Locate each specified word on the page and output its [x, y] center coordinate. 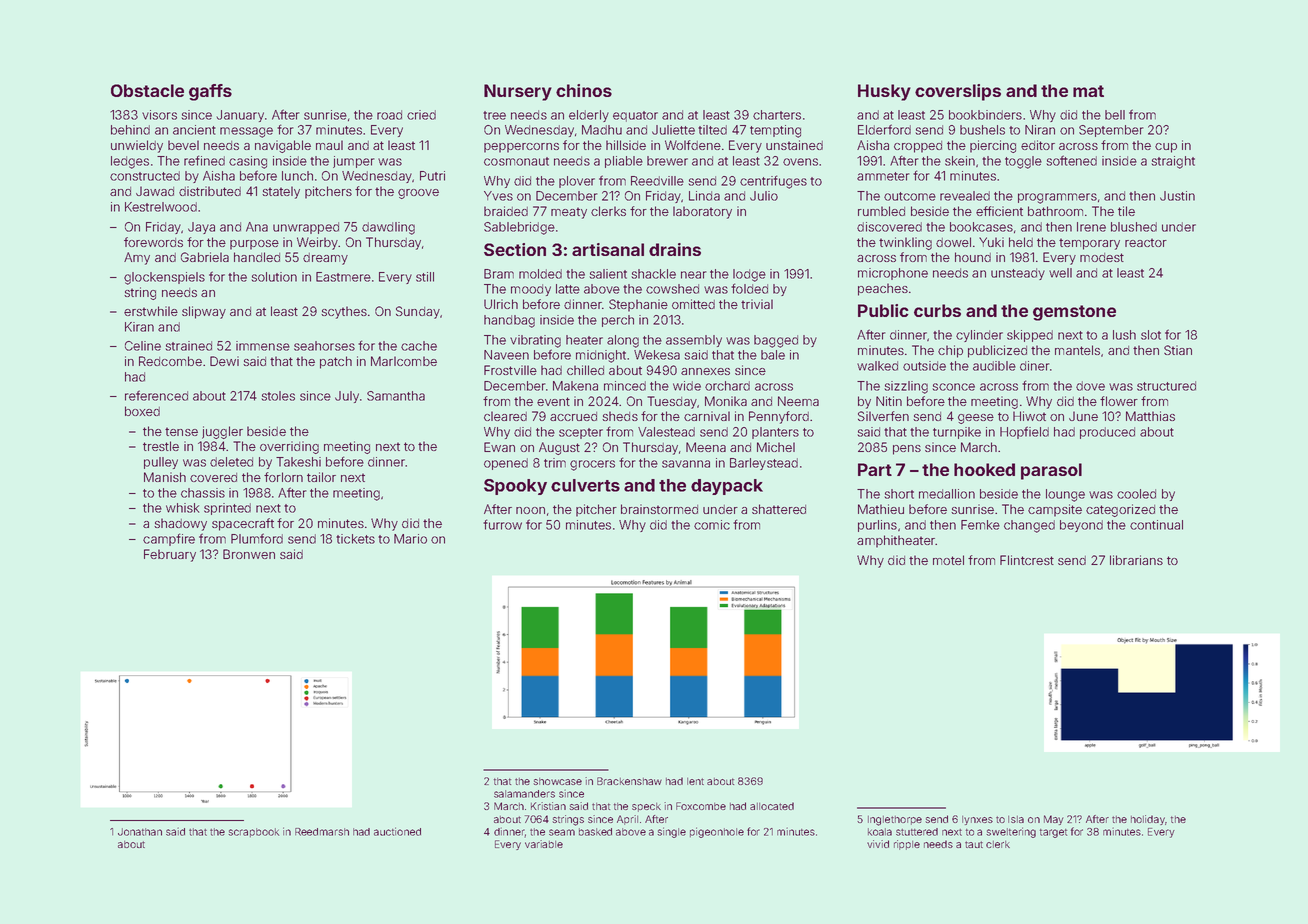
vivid [878, 844]
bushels [982, 130]
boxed [142, 411]
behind [130, 130]
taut [974, 844]
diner [1035, 366]
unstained [794, 145]
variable [544, 844]
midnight [601, 356]
